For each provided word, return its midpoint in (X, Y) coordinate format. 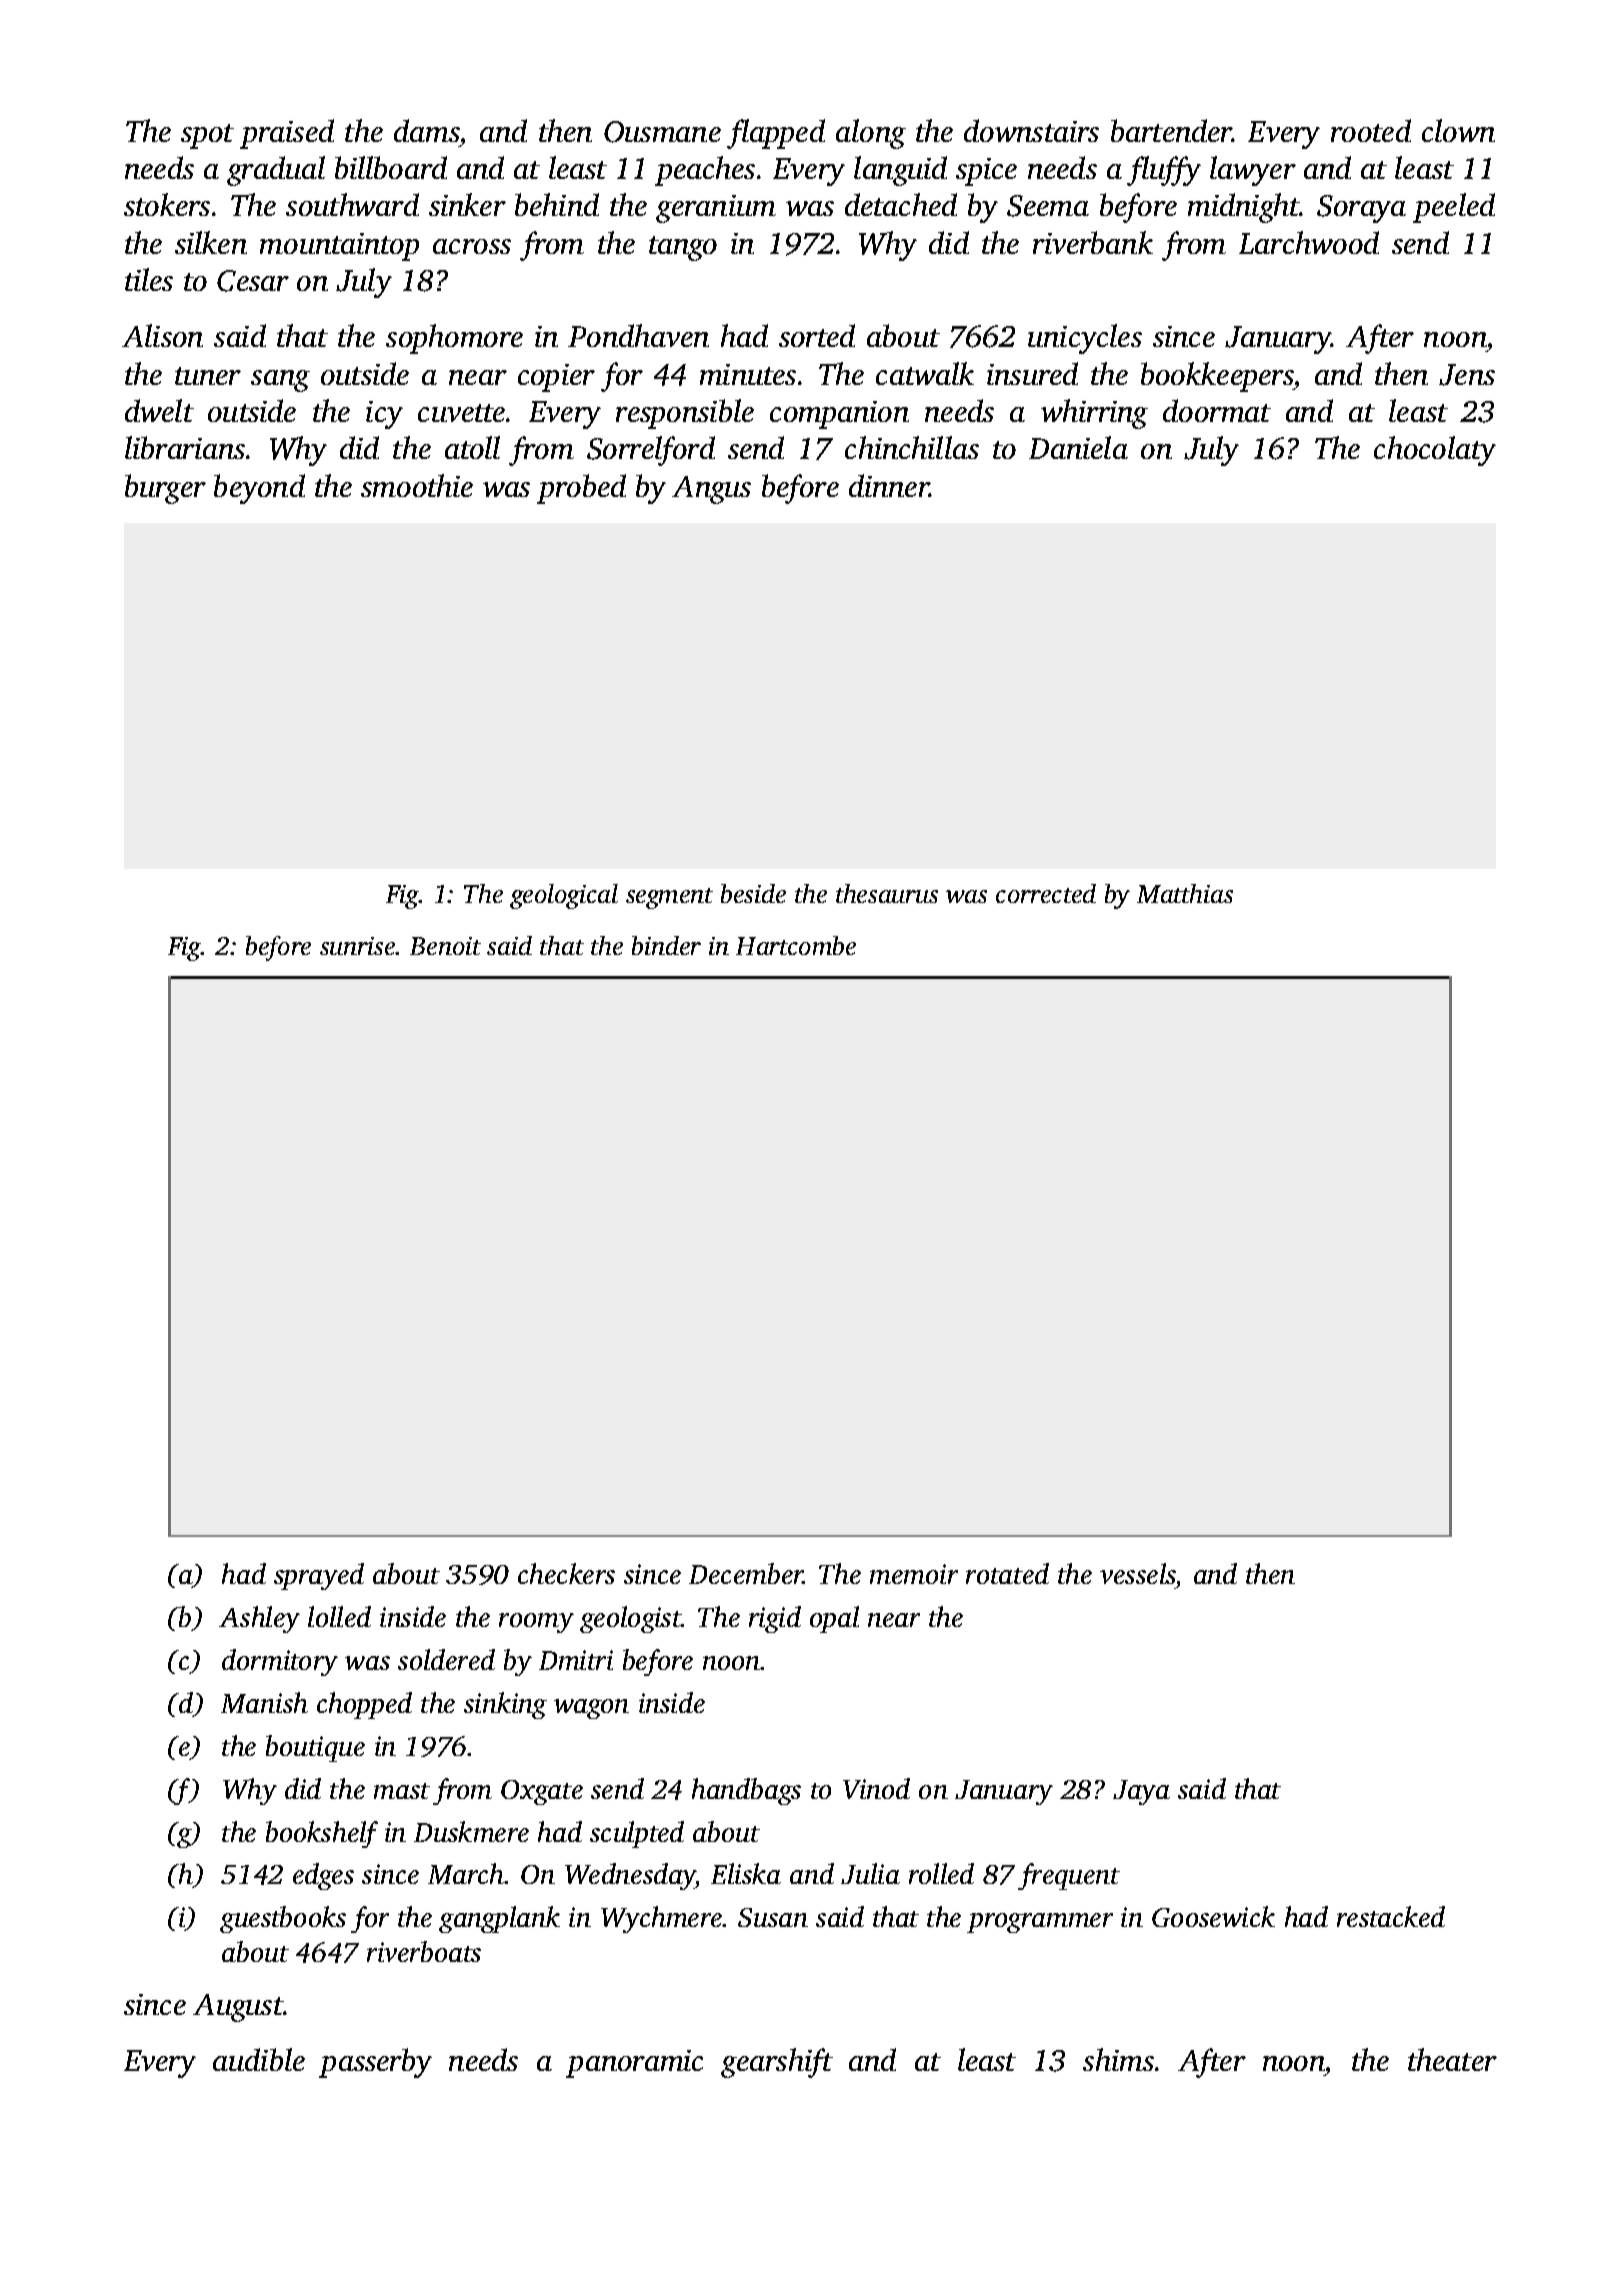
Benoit (445, 946)
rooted (1371, 130)
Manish (264, 1702)
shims (1118, 2059)
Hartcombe (796, 945)
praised (287, 134)
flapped (776, 134)
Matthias (1185, 893)
